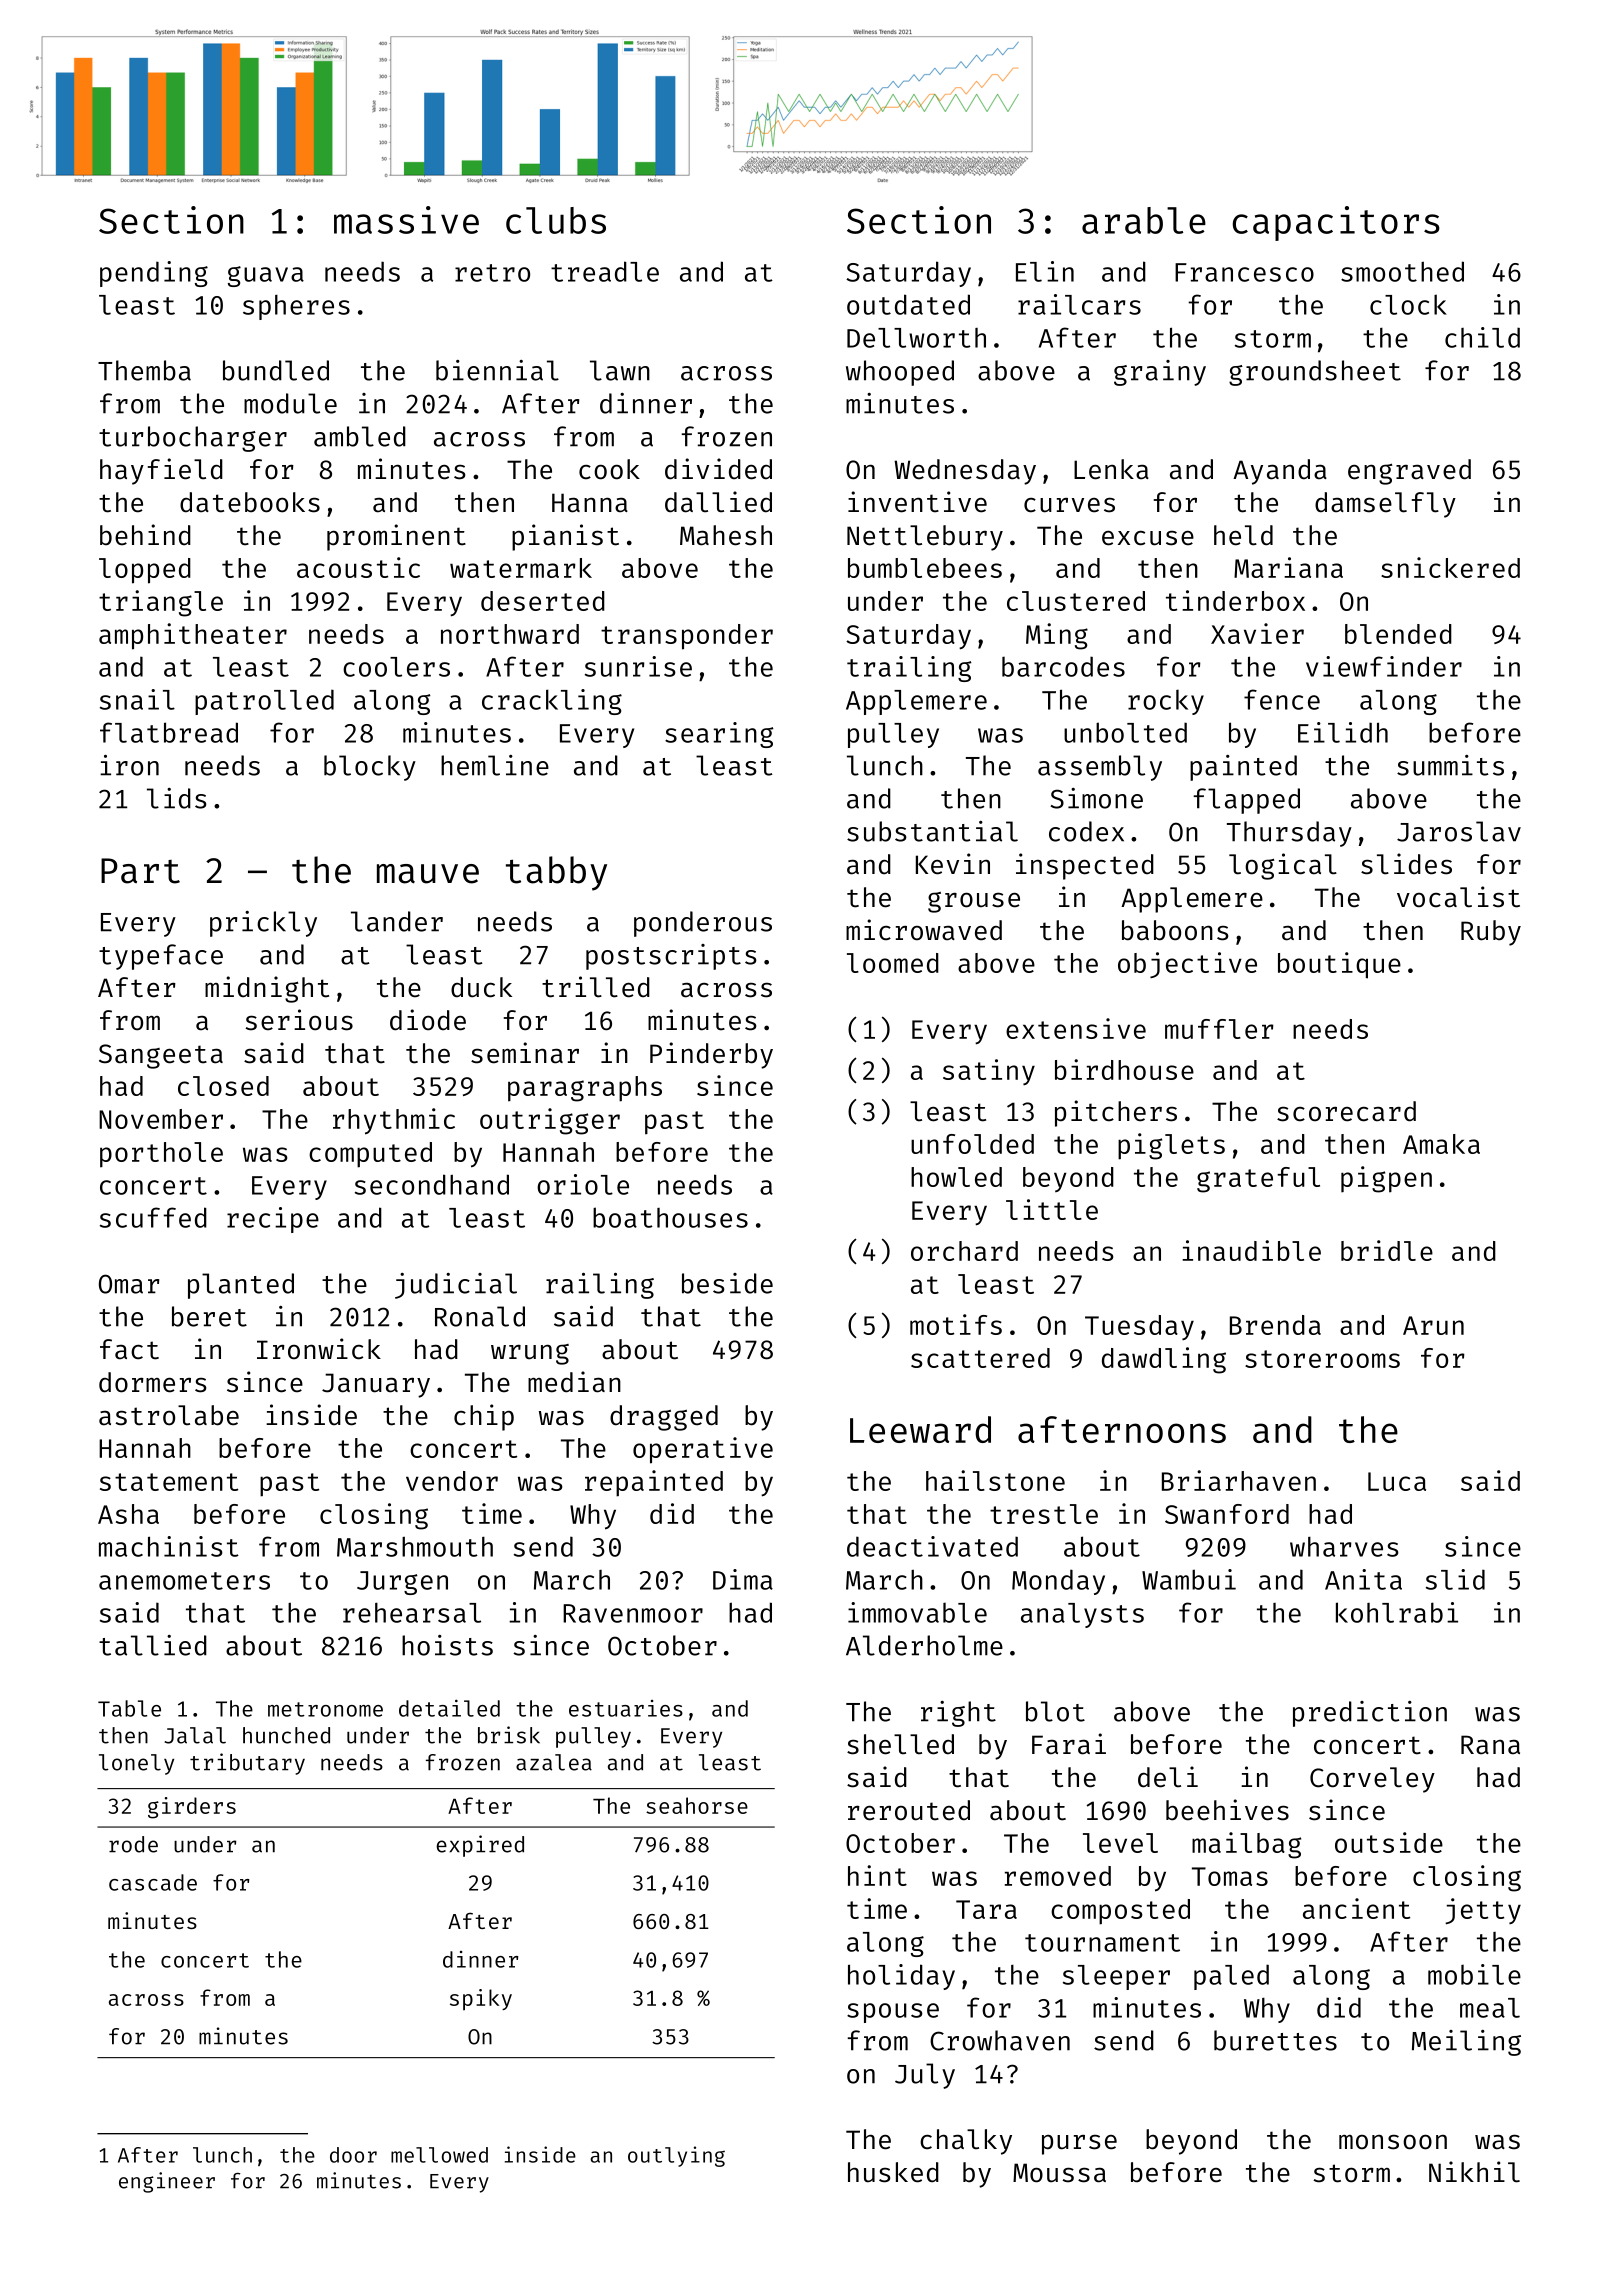 This document has width=1620, height=2292. What do you see at coordinates (223, 1086) in the document?
I see `closed` at bounding box center [223, 1086].
